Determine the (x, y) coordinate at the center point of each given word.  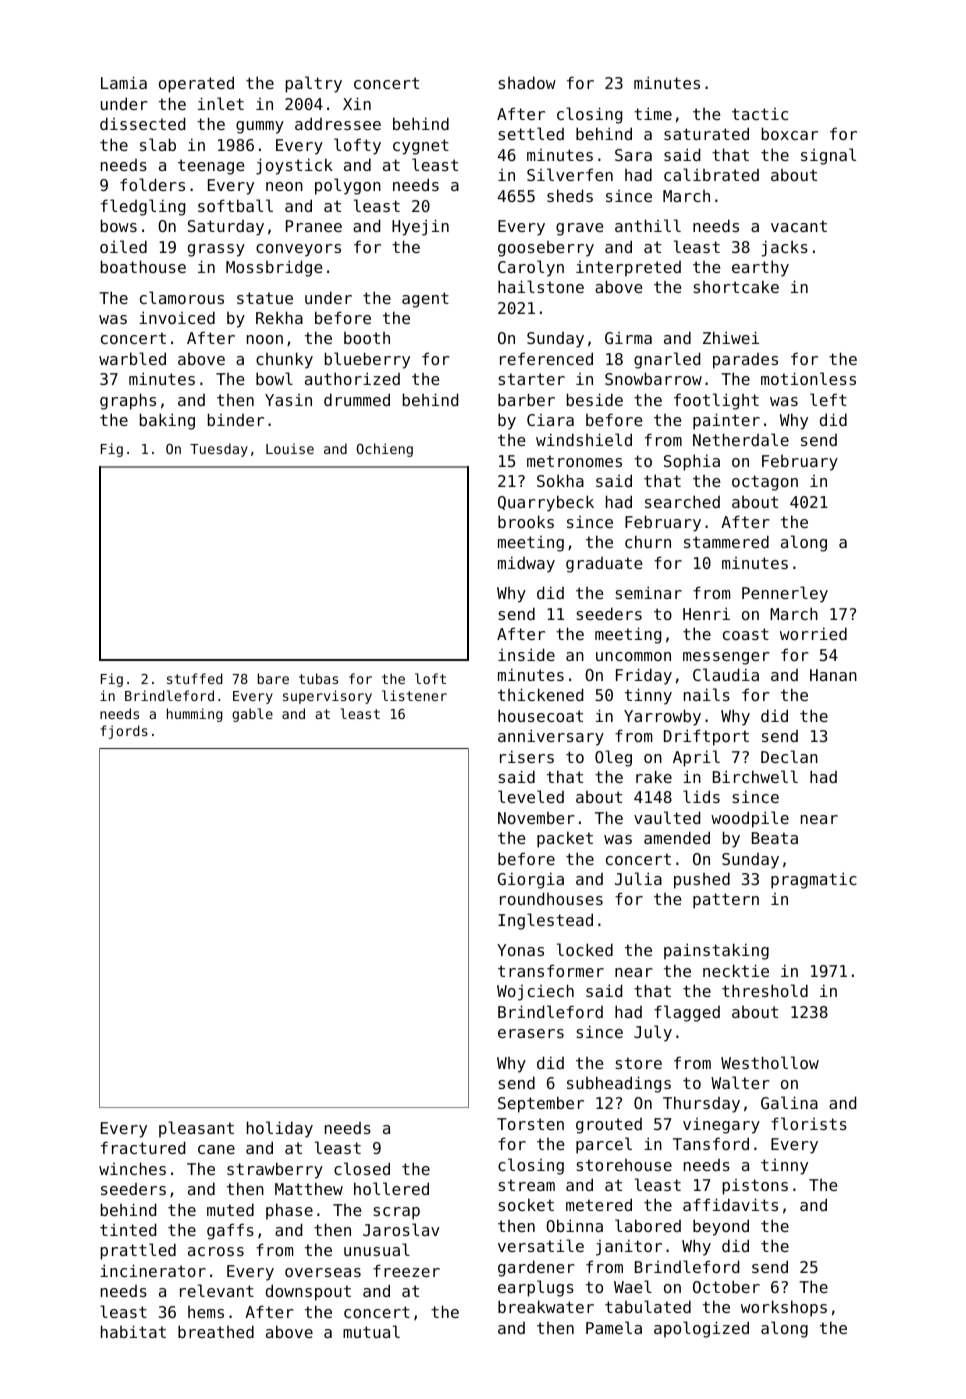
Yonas (520, 950)
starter (532, 379)
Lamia (124, 82)
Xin (357, 103)
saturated (706, 133)
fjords (124, 732)
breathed (216, 1331)
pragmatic (814, 880)
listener (414, 695)
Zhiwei (731, 337)
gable (252, 715)
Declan (789, 756)
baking (167, 421)
